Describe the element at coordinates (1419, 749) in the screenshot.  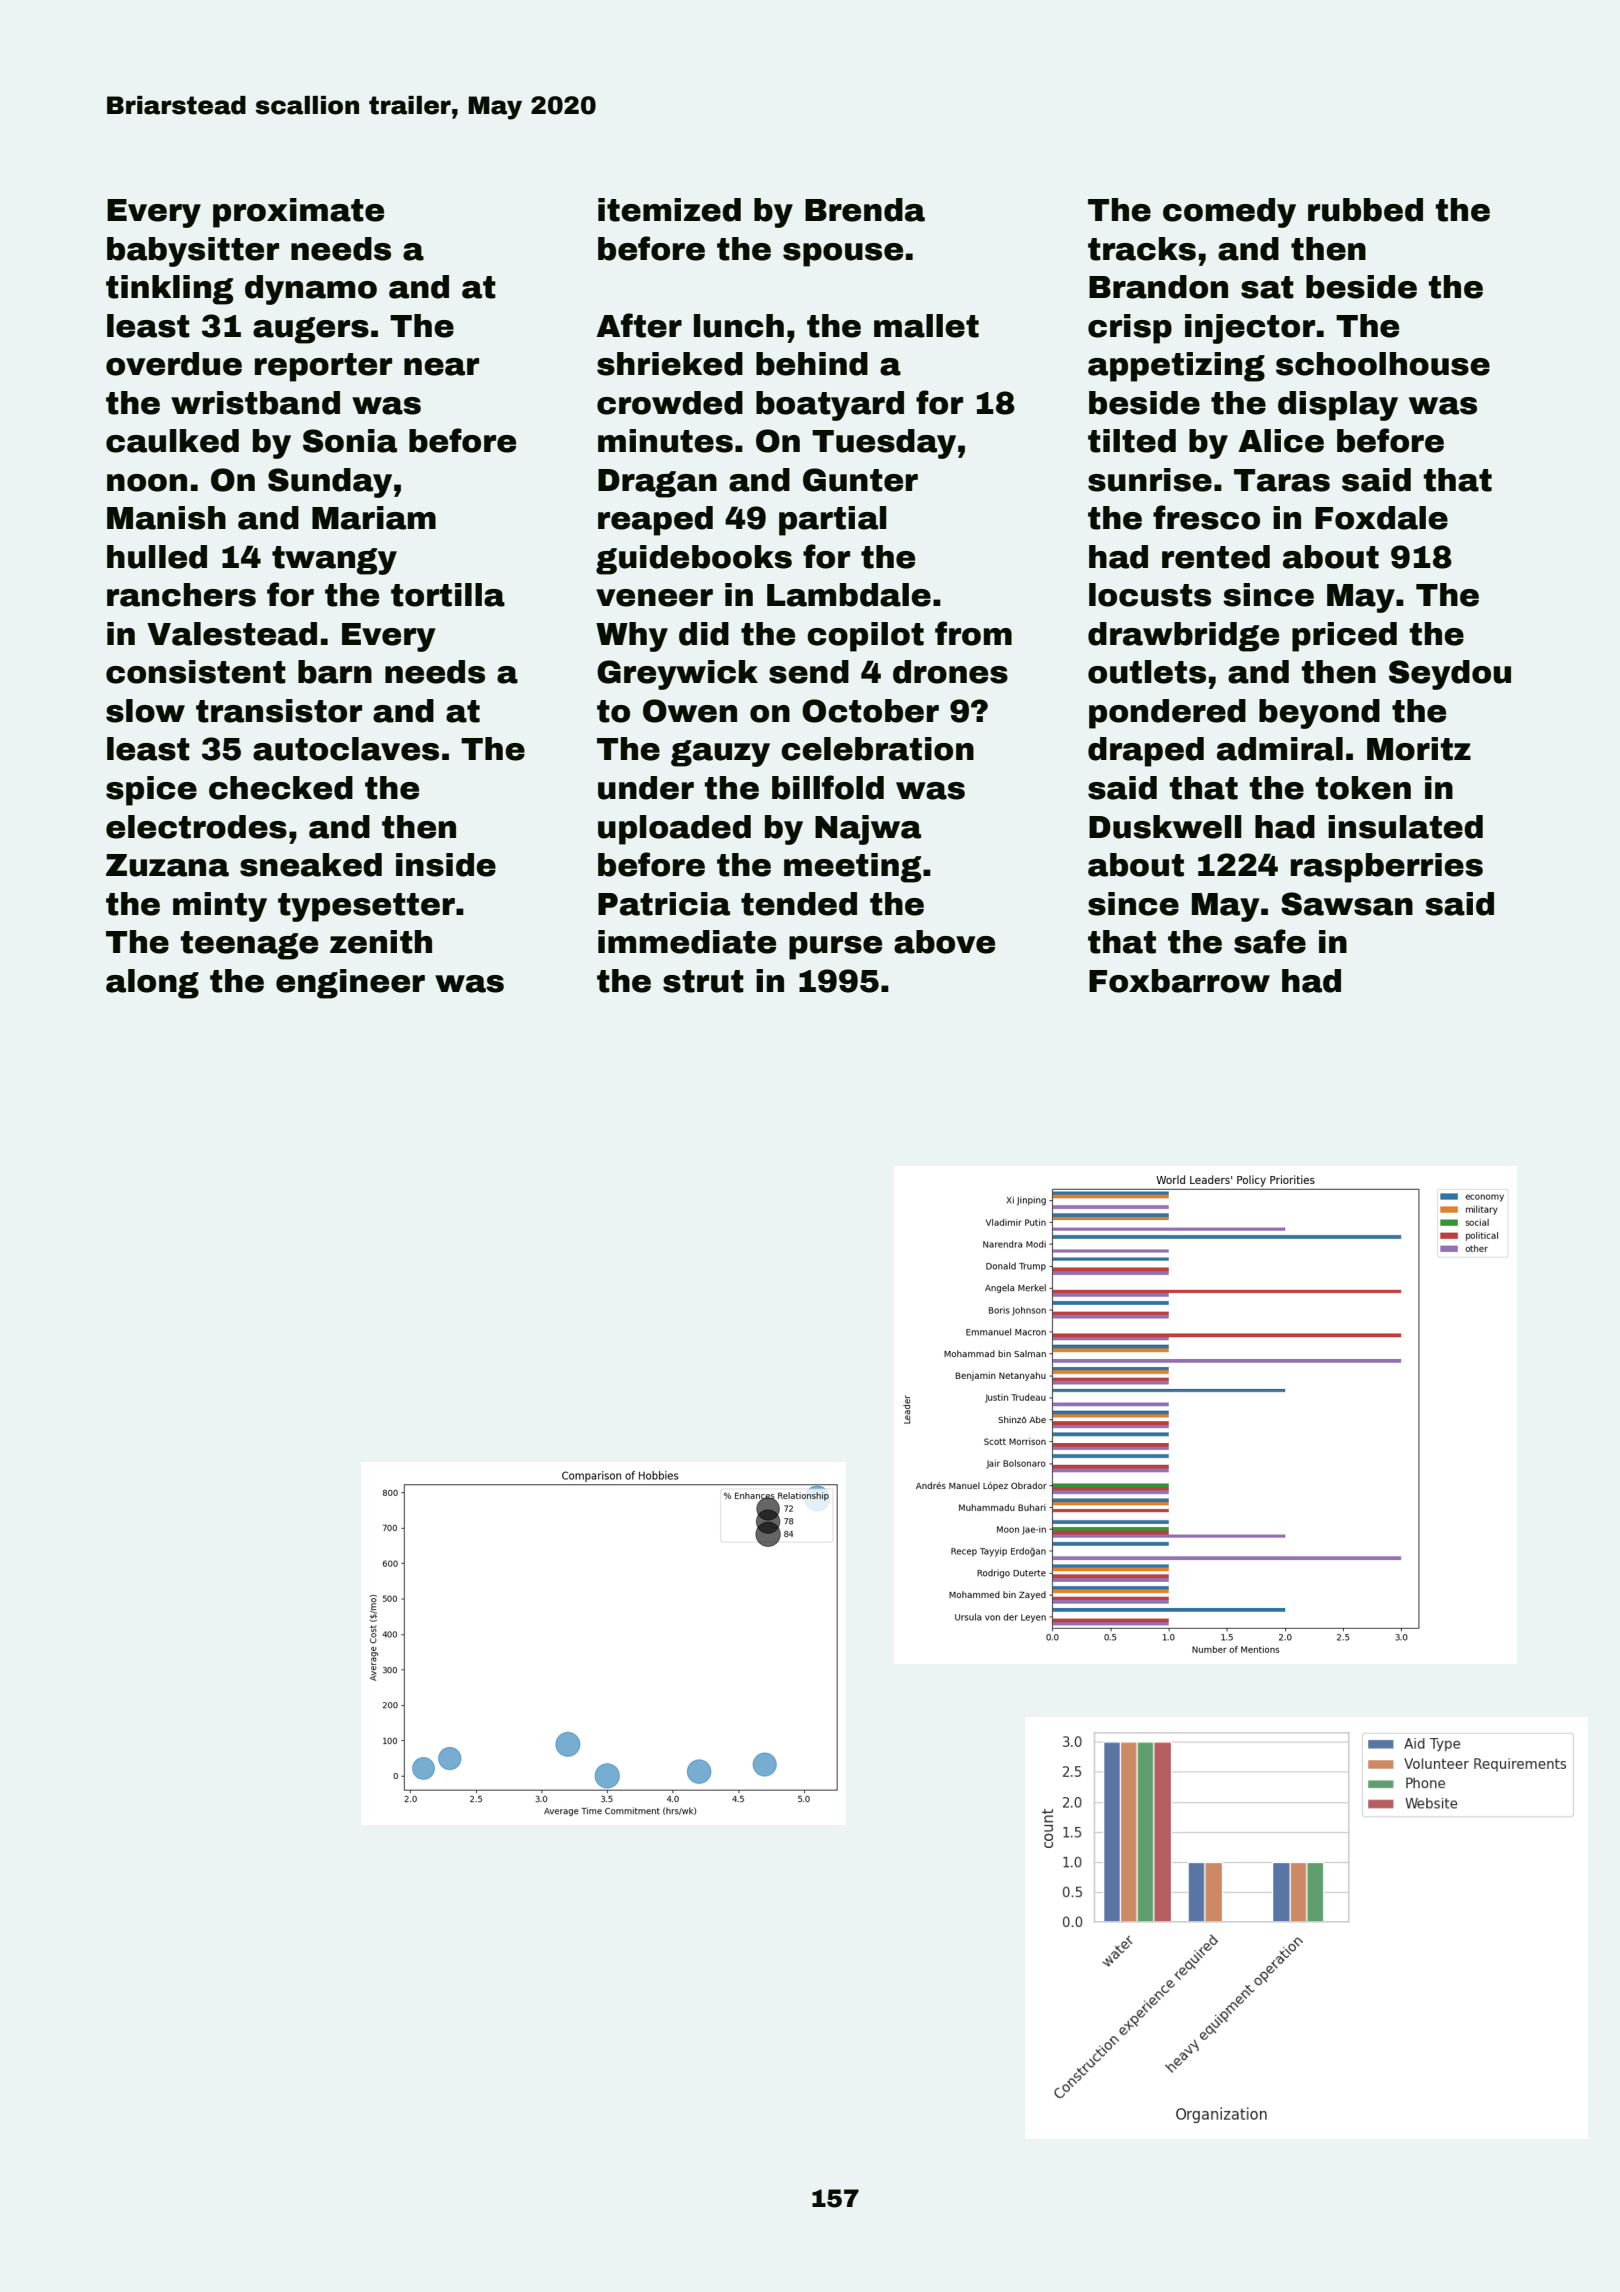
I see `Moritz` at that location.
